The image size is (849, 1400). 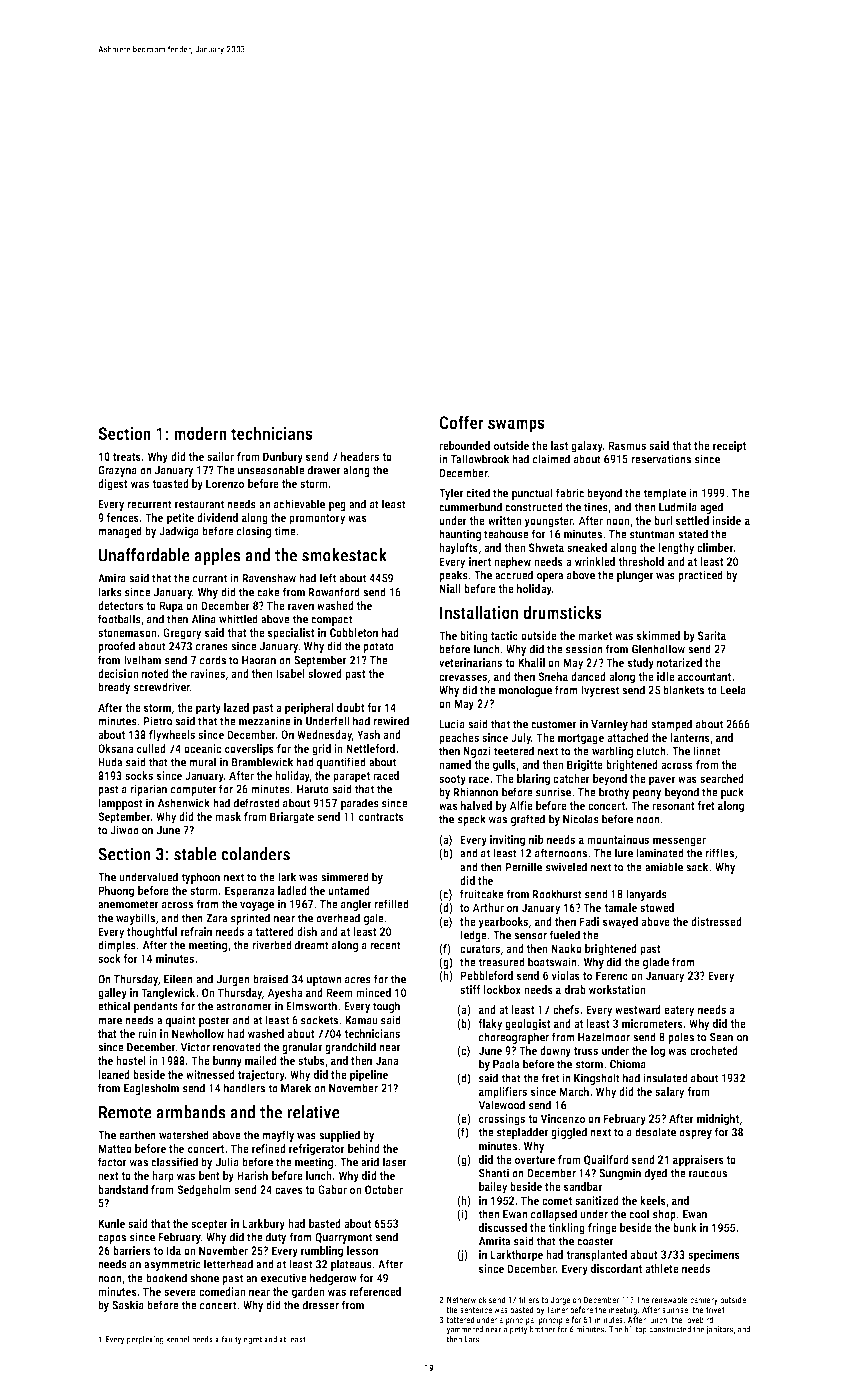 What do you see at coordinates (391, 904) in the document?
I see `refilled` at bounding box center [391, 904].
